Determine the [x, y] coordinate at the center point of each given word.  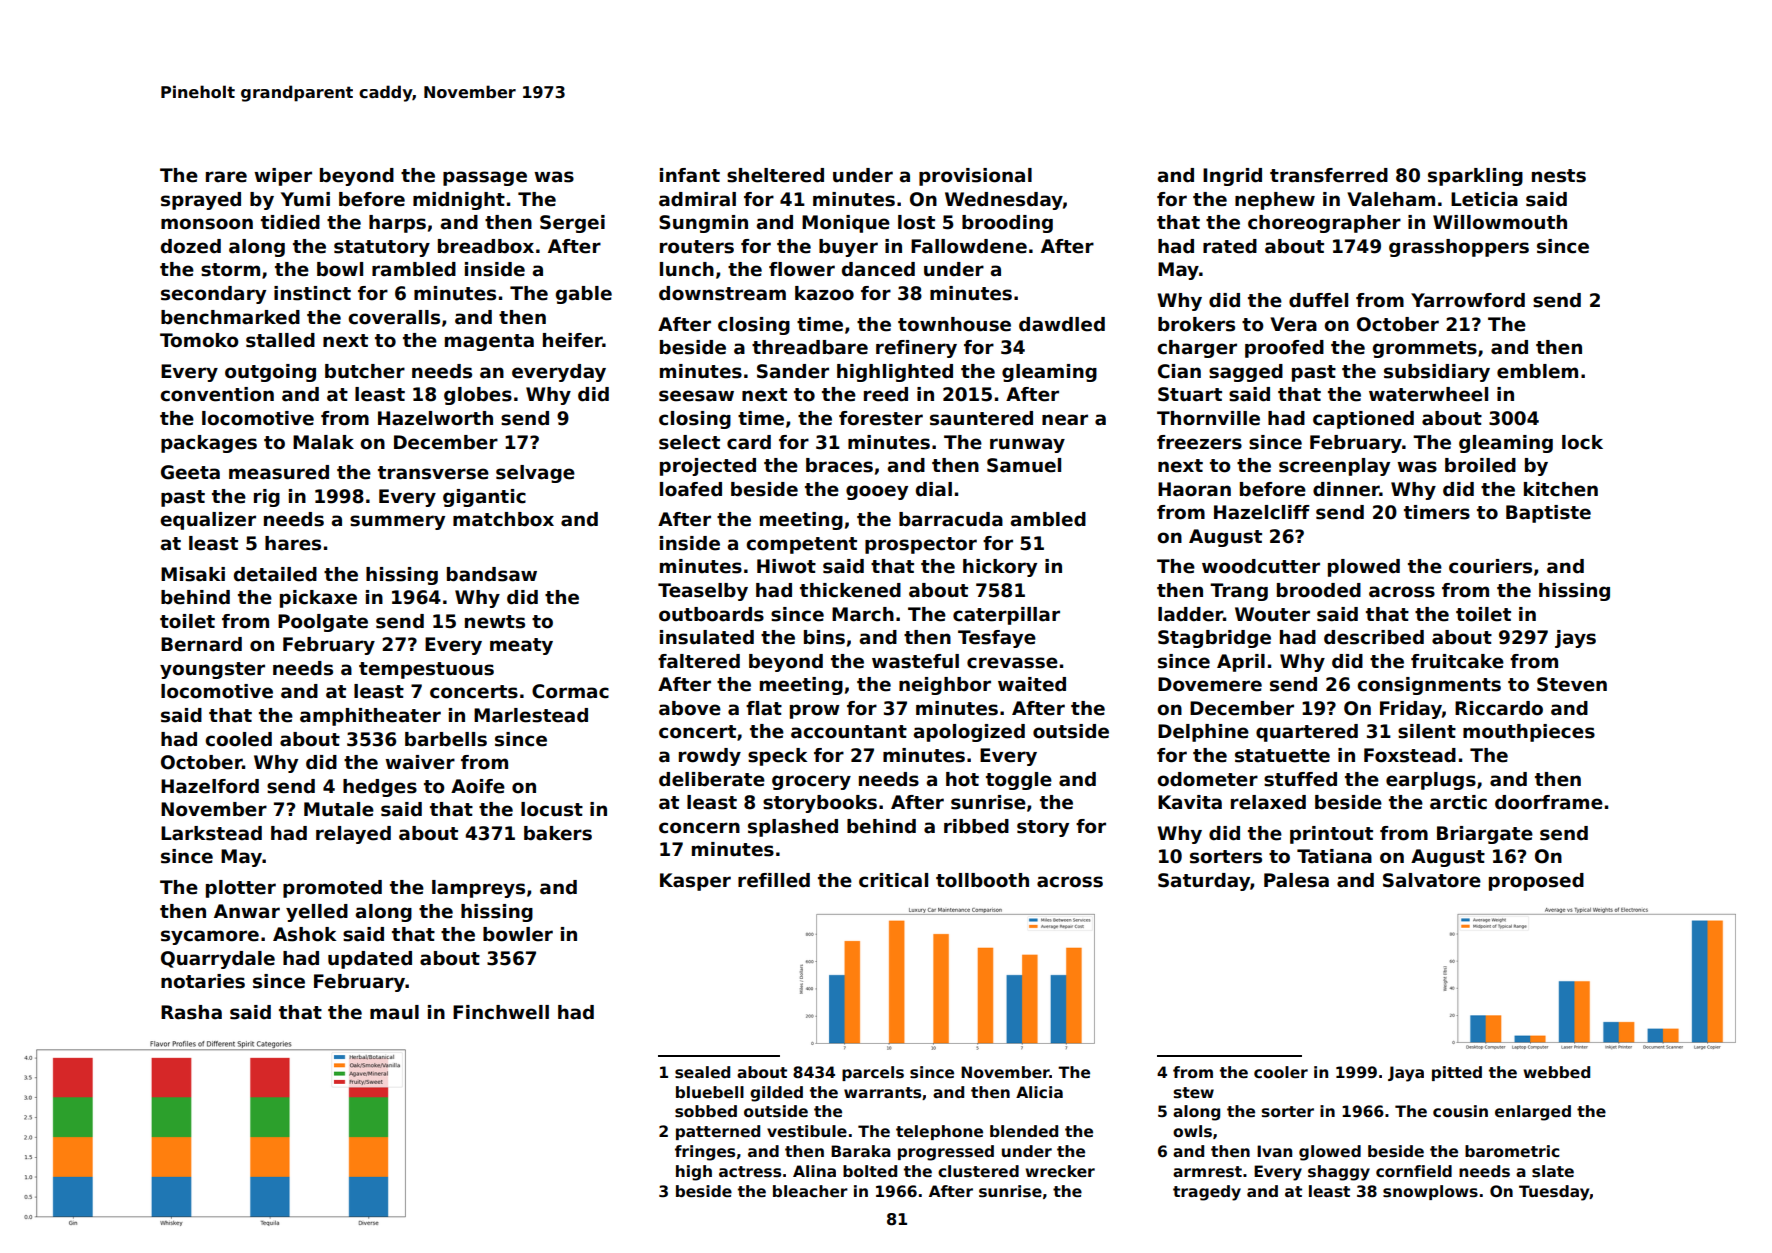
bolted [870, 1171]
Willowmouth [1500, 222]
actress [750, 1172]
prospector [921, 545]
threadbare [810, 347]
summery [397, 522]
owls [1192, 1131]
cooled [238, 739]
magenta [489, 342]
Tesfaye [997, 639]
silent [1427, 731]
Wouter [1272, 614]
